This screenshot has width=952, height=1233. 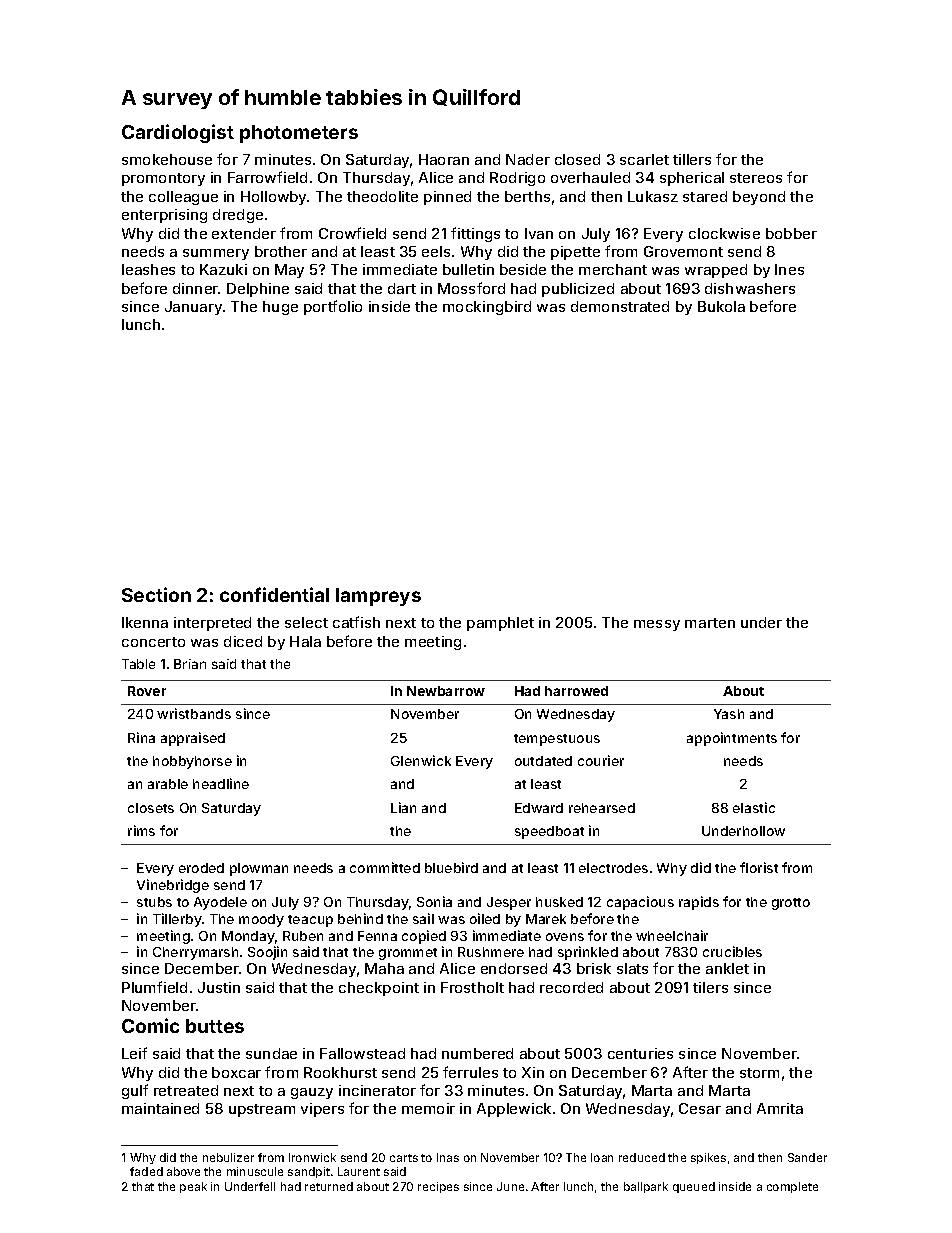 What do you see at coordinates (333, 307) in the screenshot?
I see `portfolio` at bounding box center [333, 307].
